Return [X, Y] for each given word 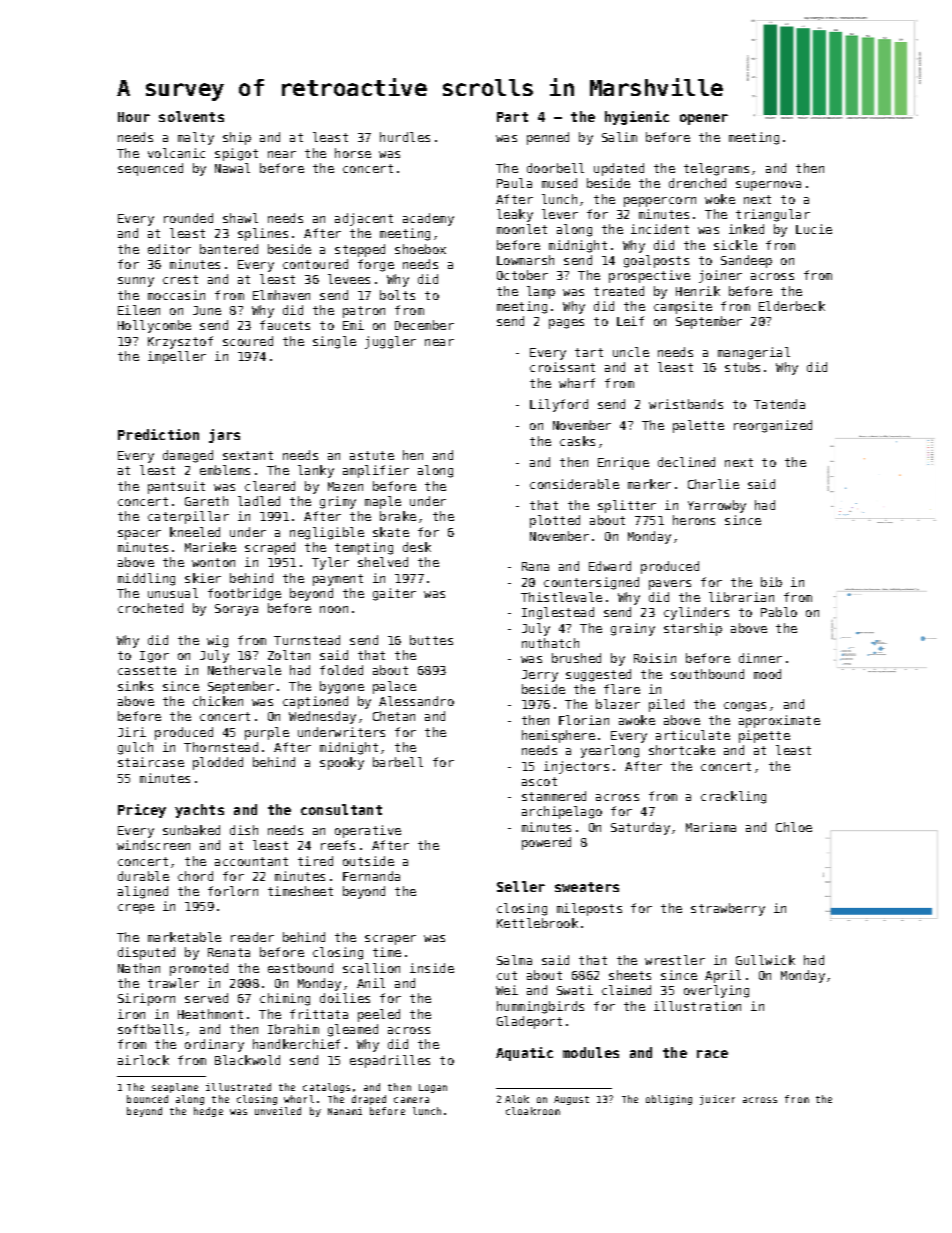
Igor [154, 657]
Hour [134, 117]
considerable [574, 484]
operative [368, 831]
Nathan [139, 968]
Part [512, 117]
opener [704, 119]
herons [694, 520]
